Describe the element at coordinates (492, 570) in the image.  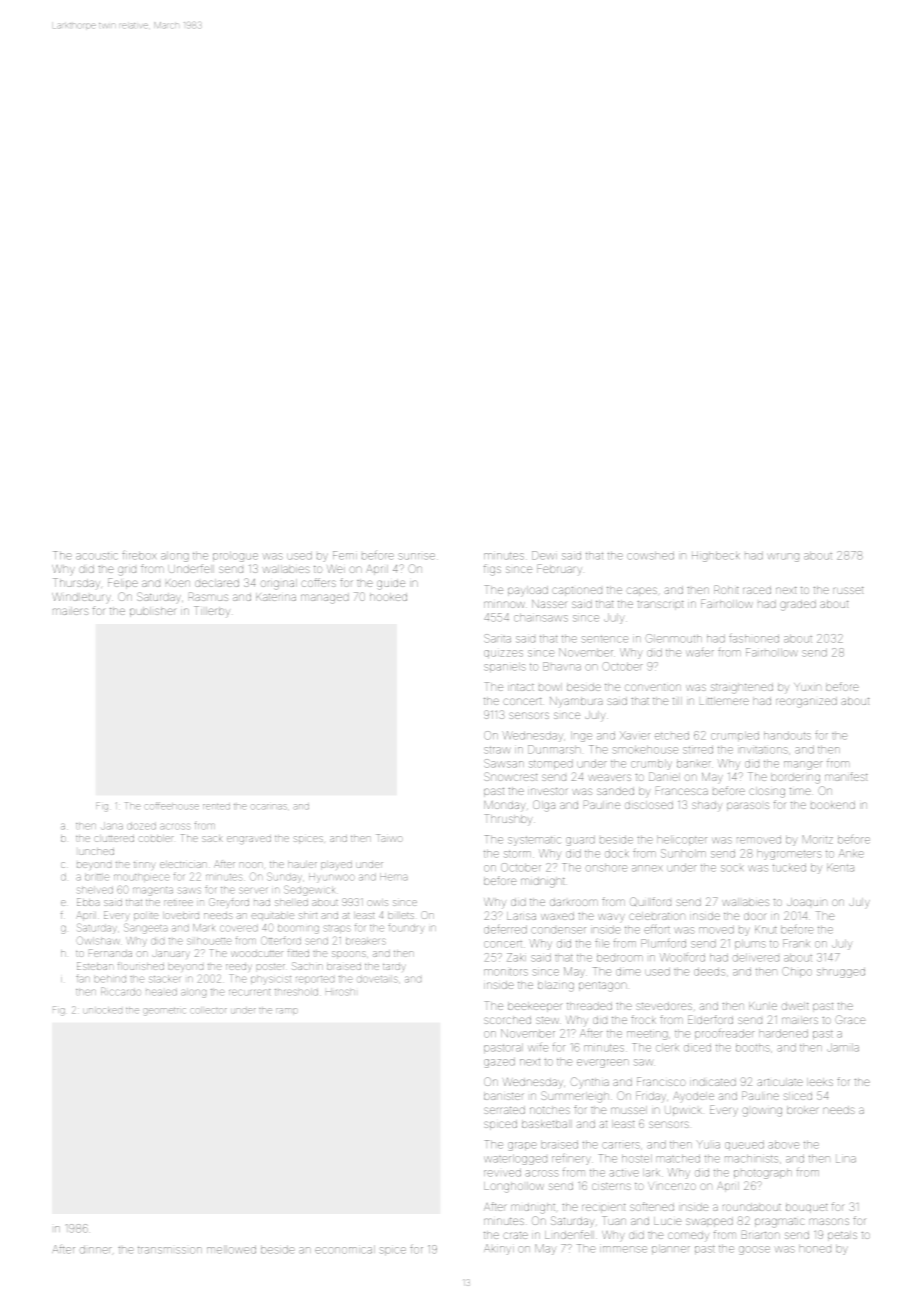
I see `figs` at that location.
